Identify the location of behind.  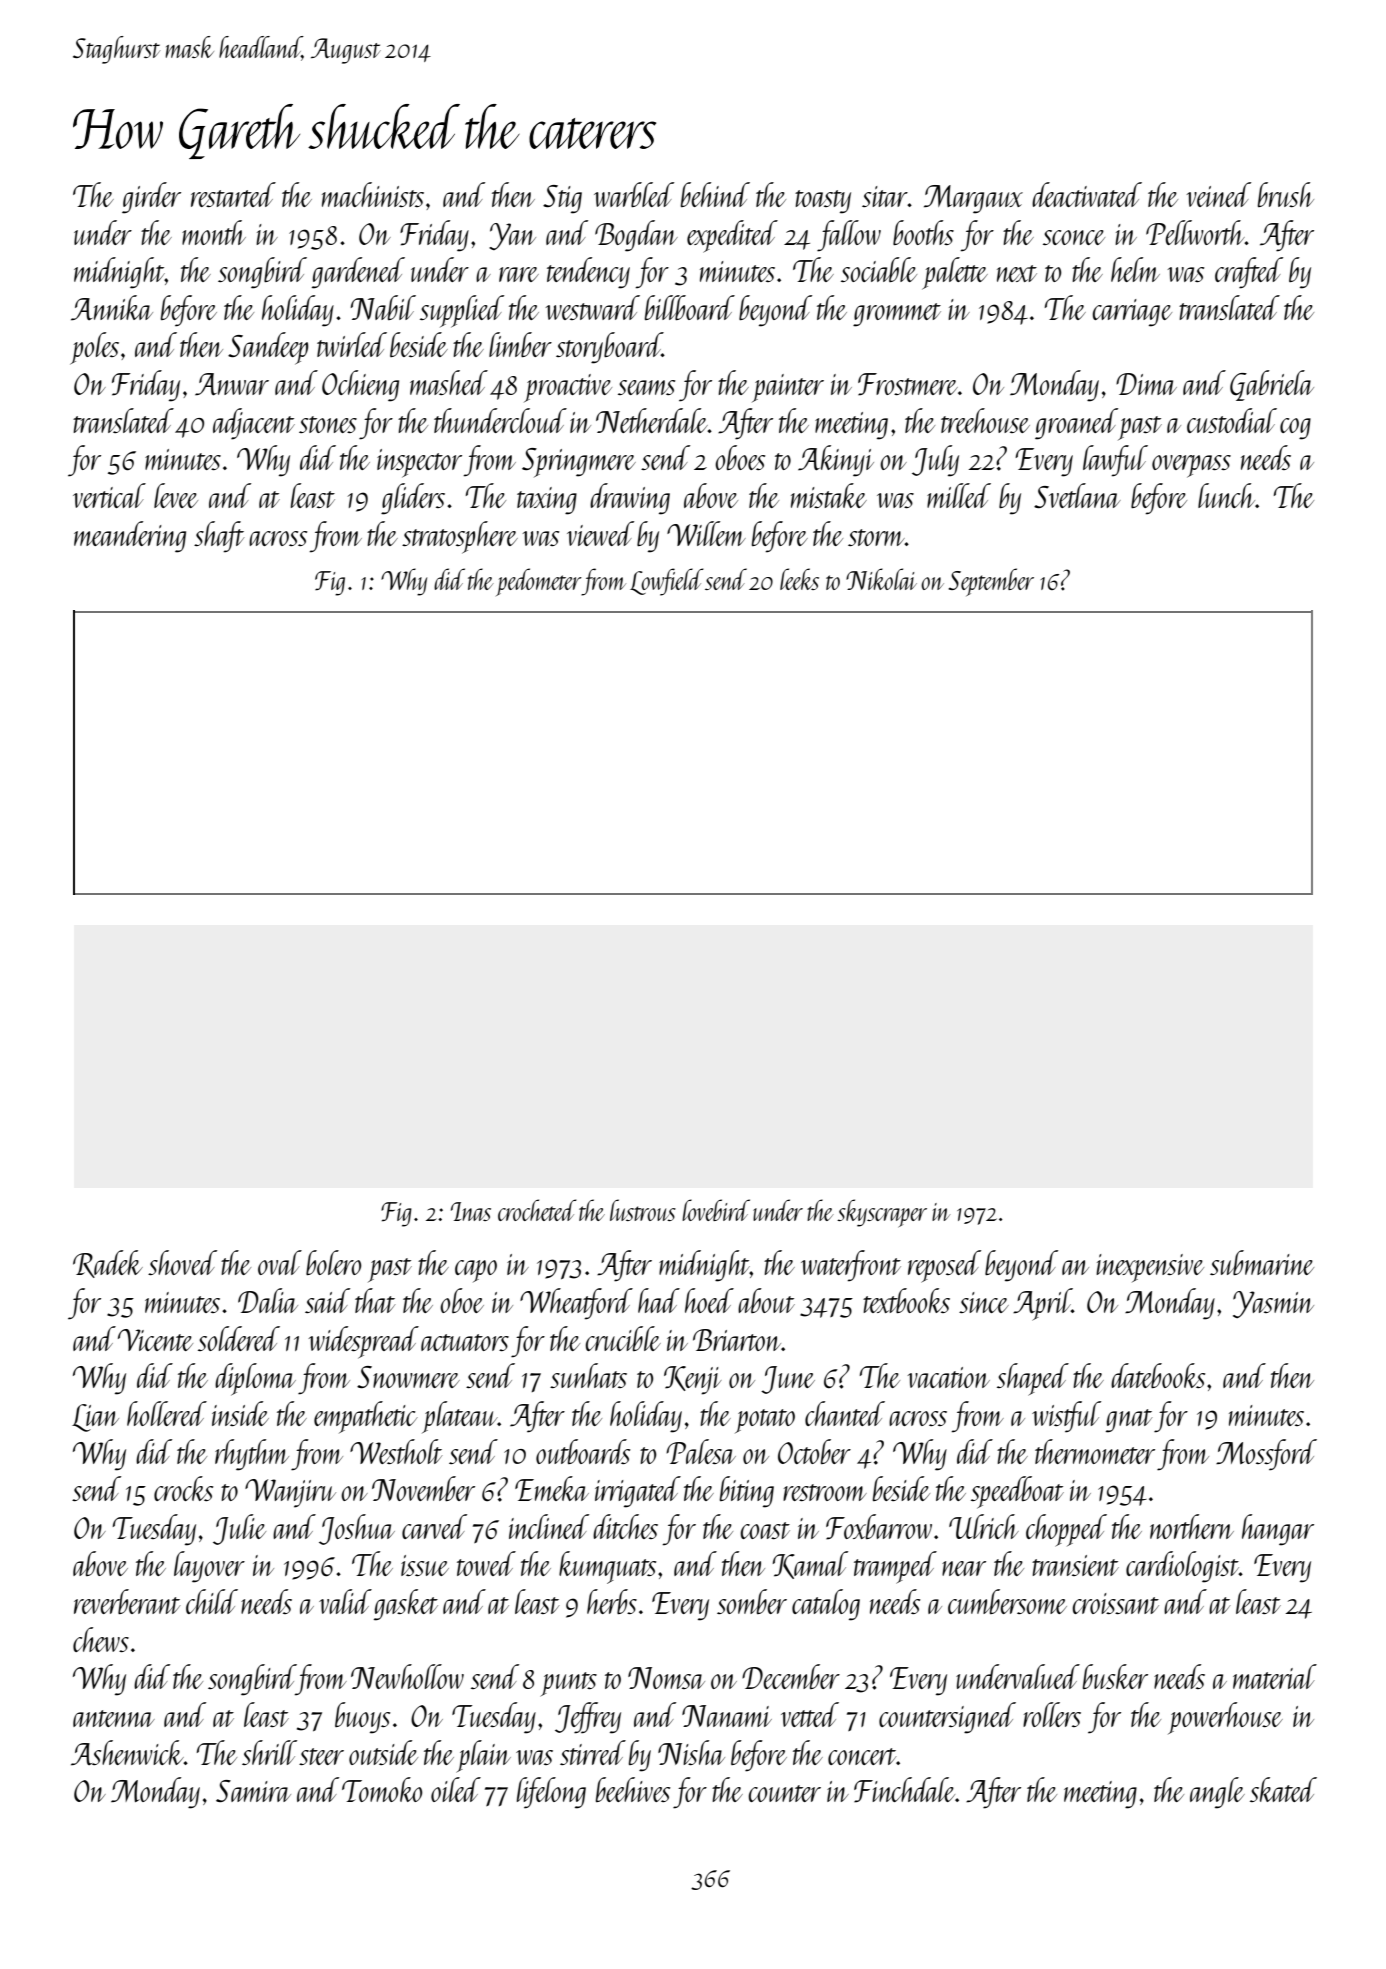
(715, 194).
